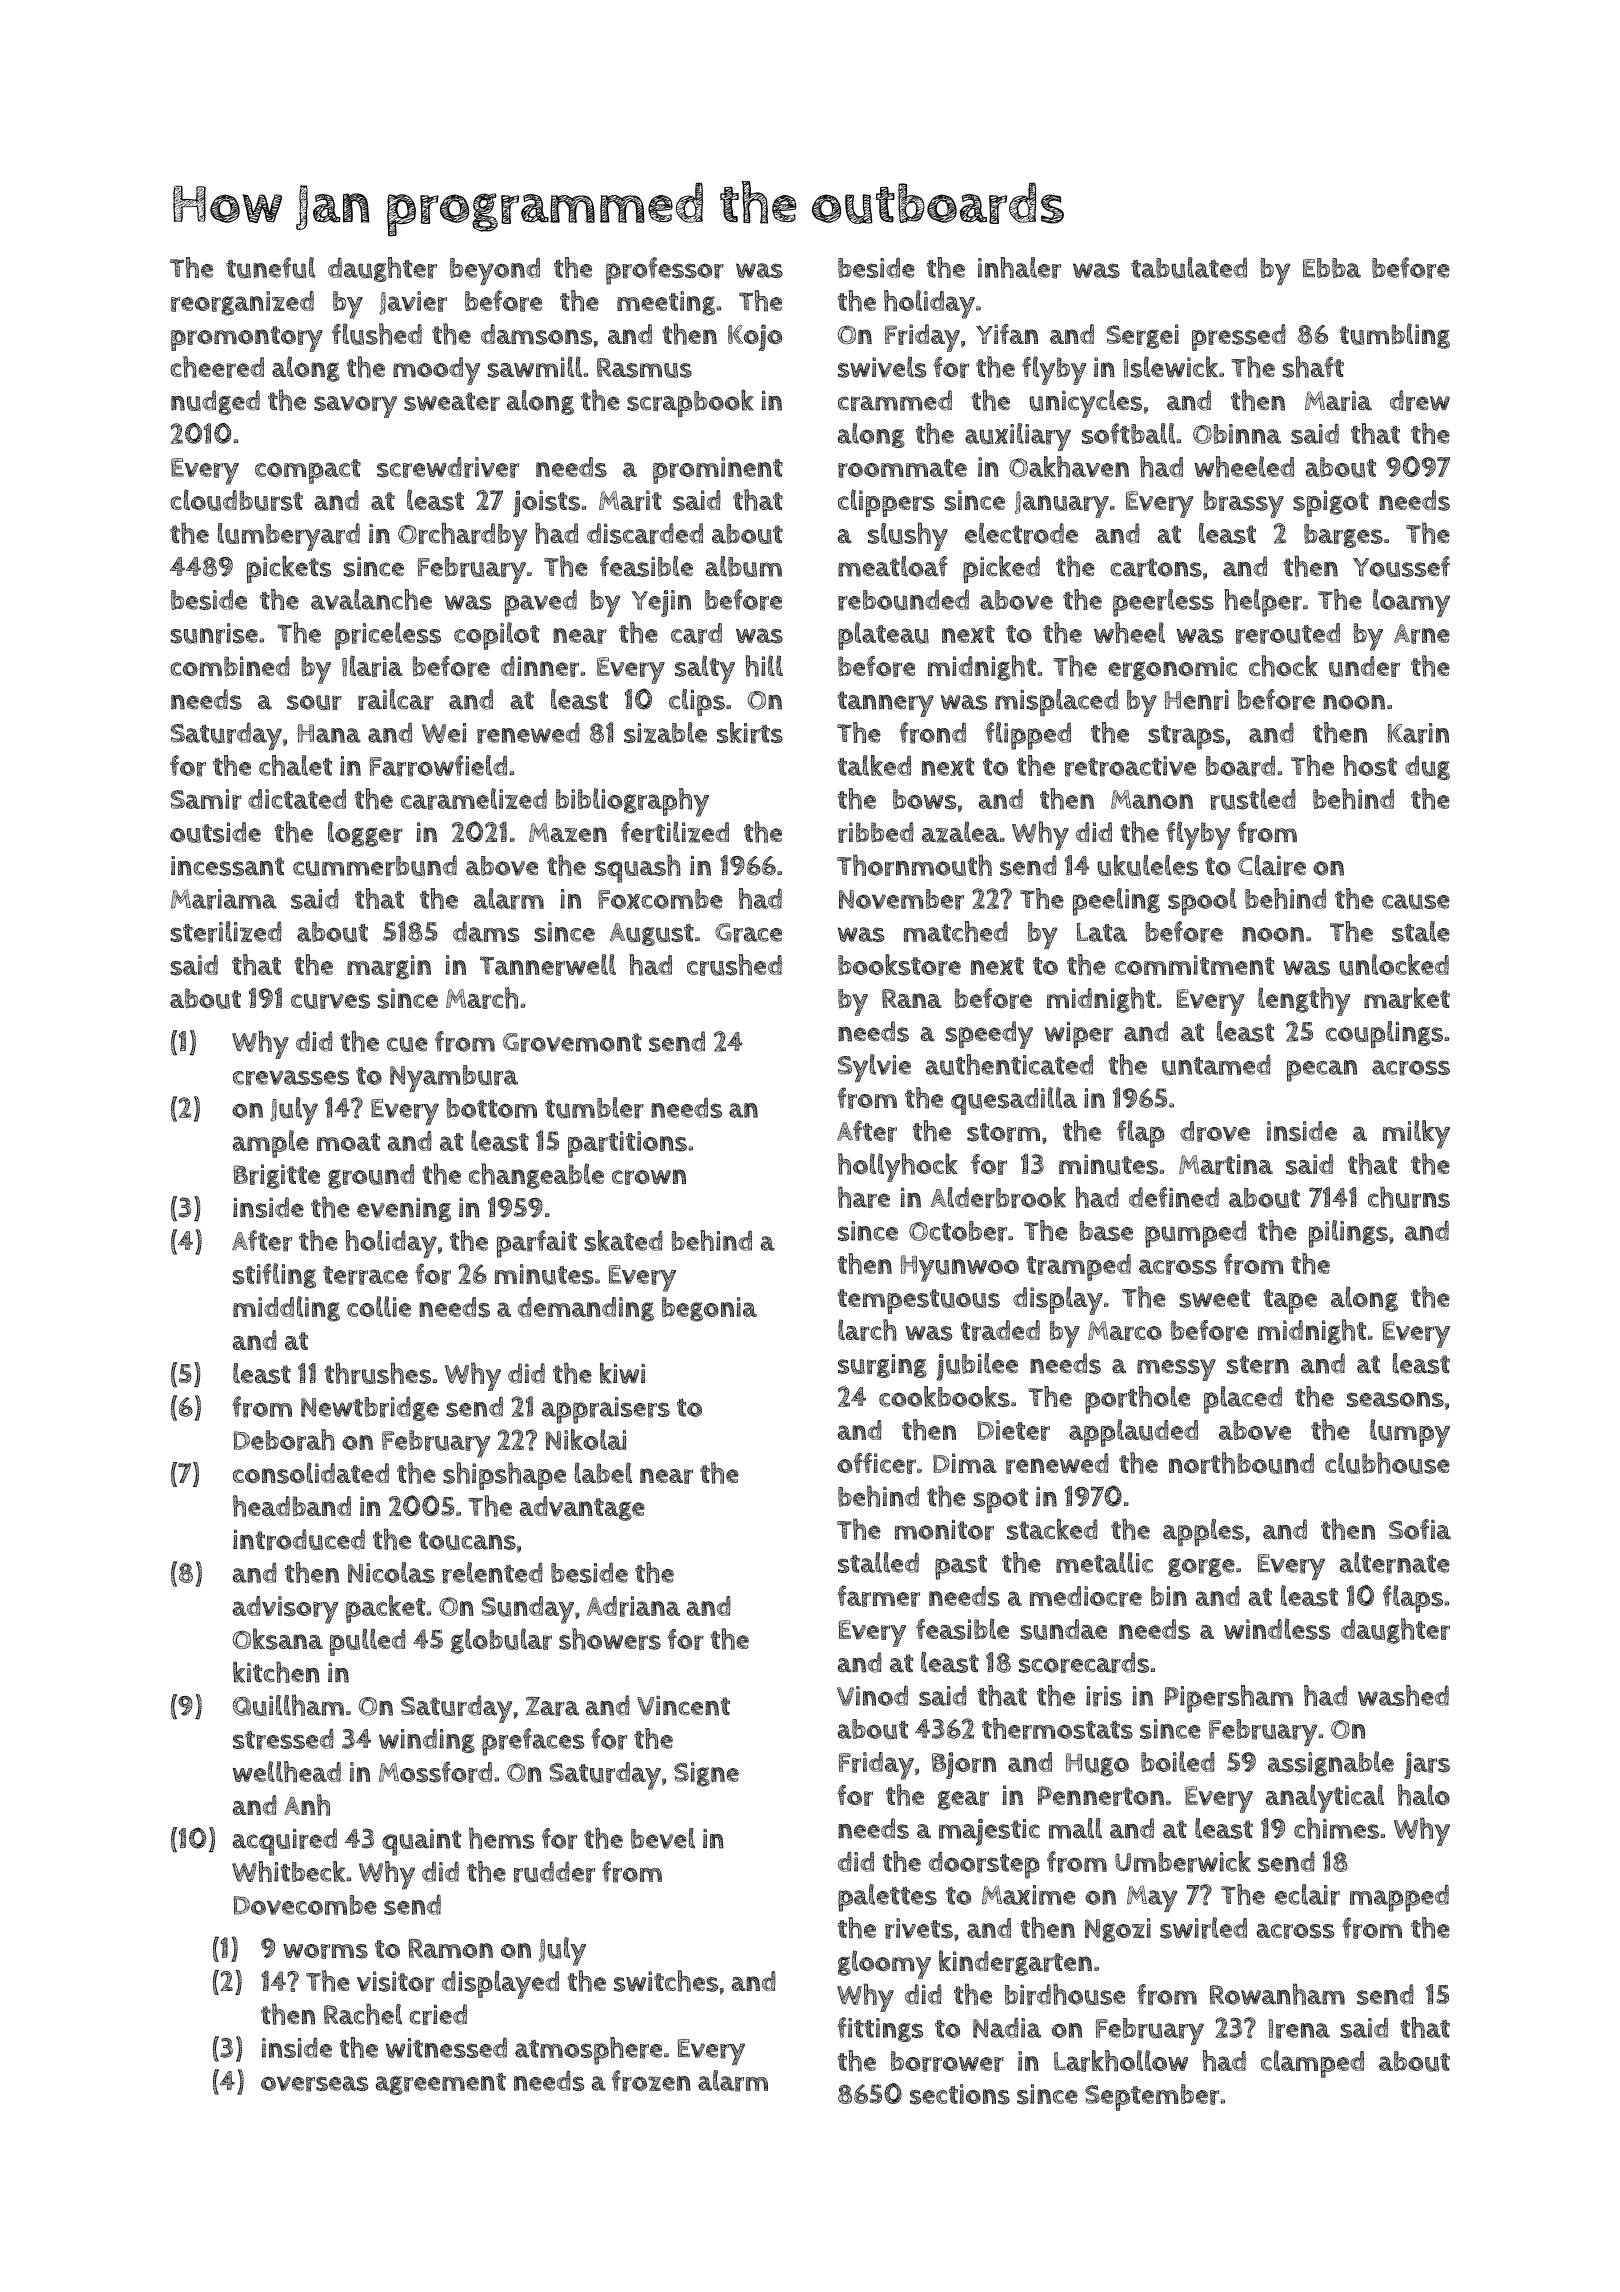 The image size is (1620, 2292). Describe the element at coordinates (1118, 1930) in the document. I see `Ngozi` at that location.
